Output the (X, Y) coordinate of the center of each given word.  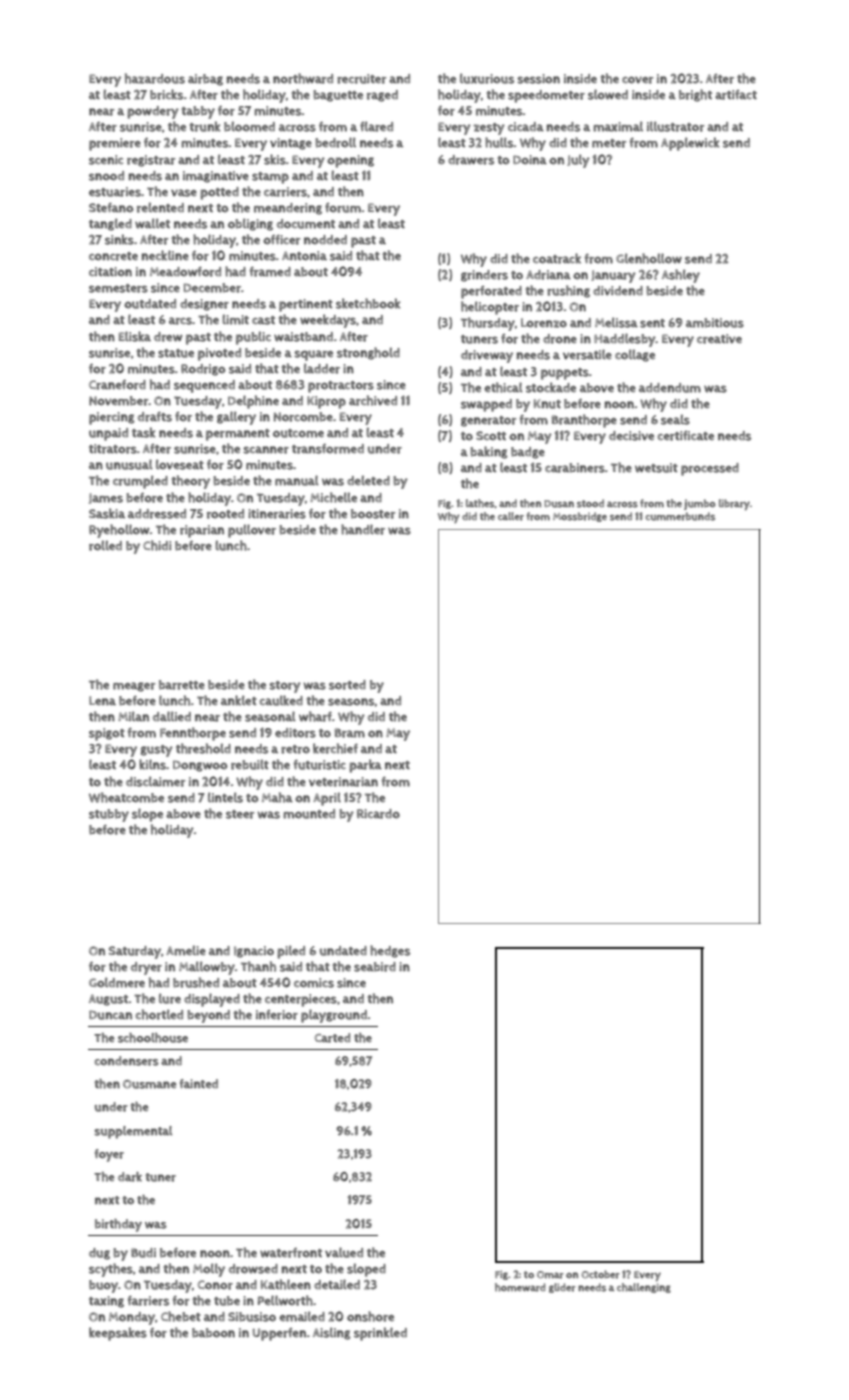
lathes (480, 503)
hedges (390, 951)
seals (675, 419)
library (734, 504)
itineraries (277, 514)
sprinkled (380, 1334)
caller (511, 516)
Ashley (681, 276)
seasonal (270, 716)
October (601, 1274)
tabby (198, 112)
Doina (530, 160)
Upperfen (279, 1334)
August (108, 1000)
